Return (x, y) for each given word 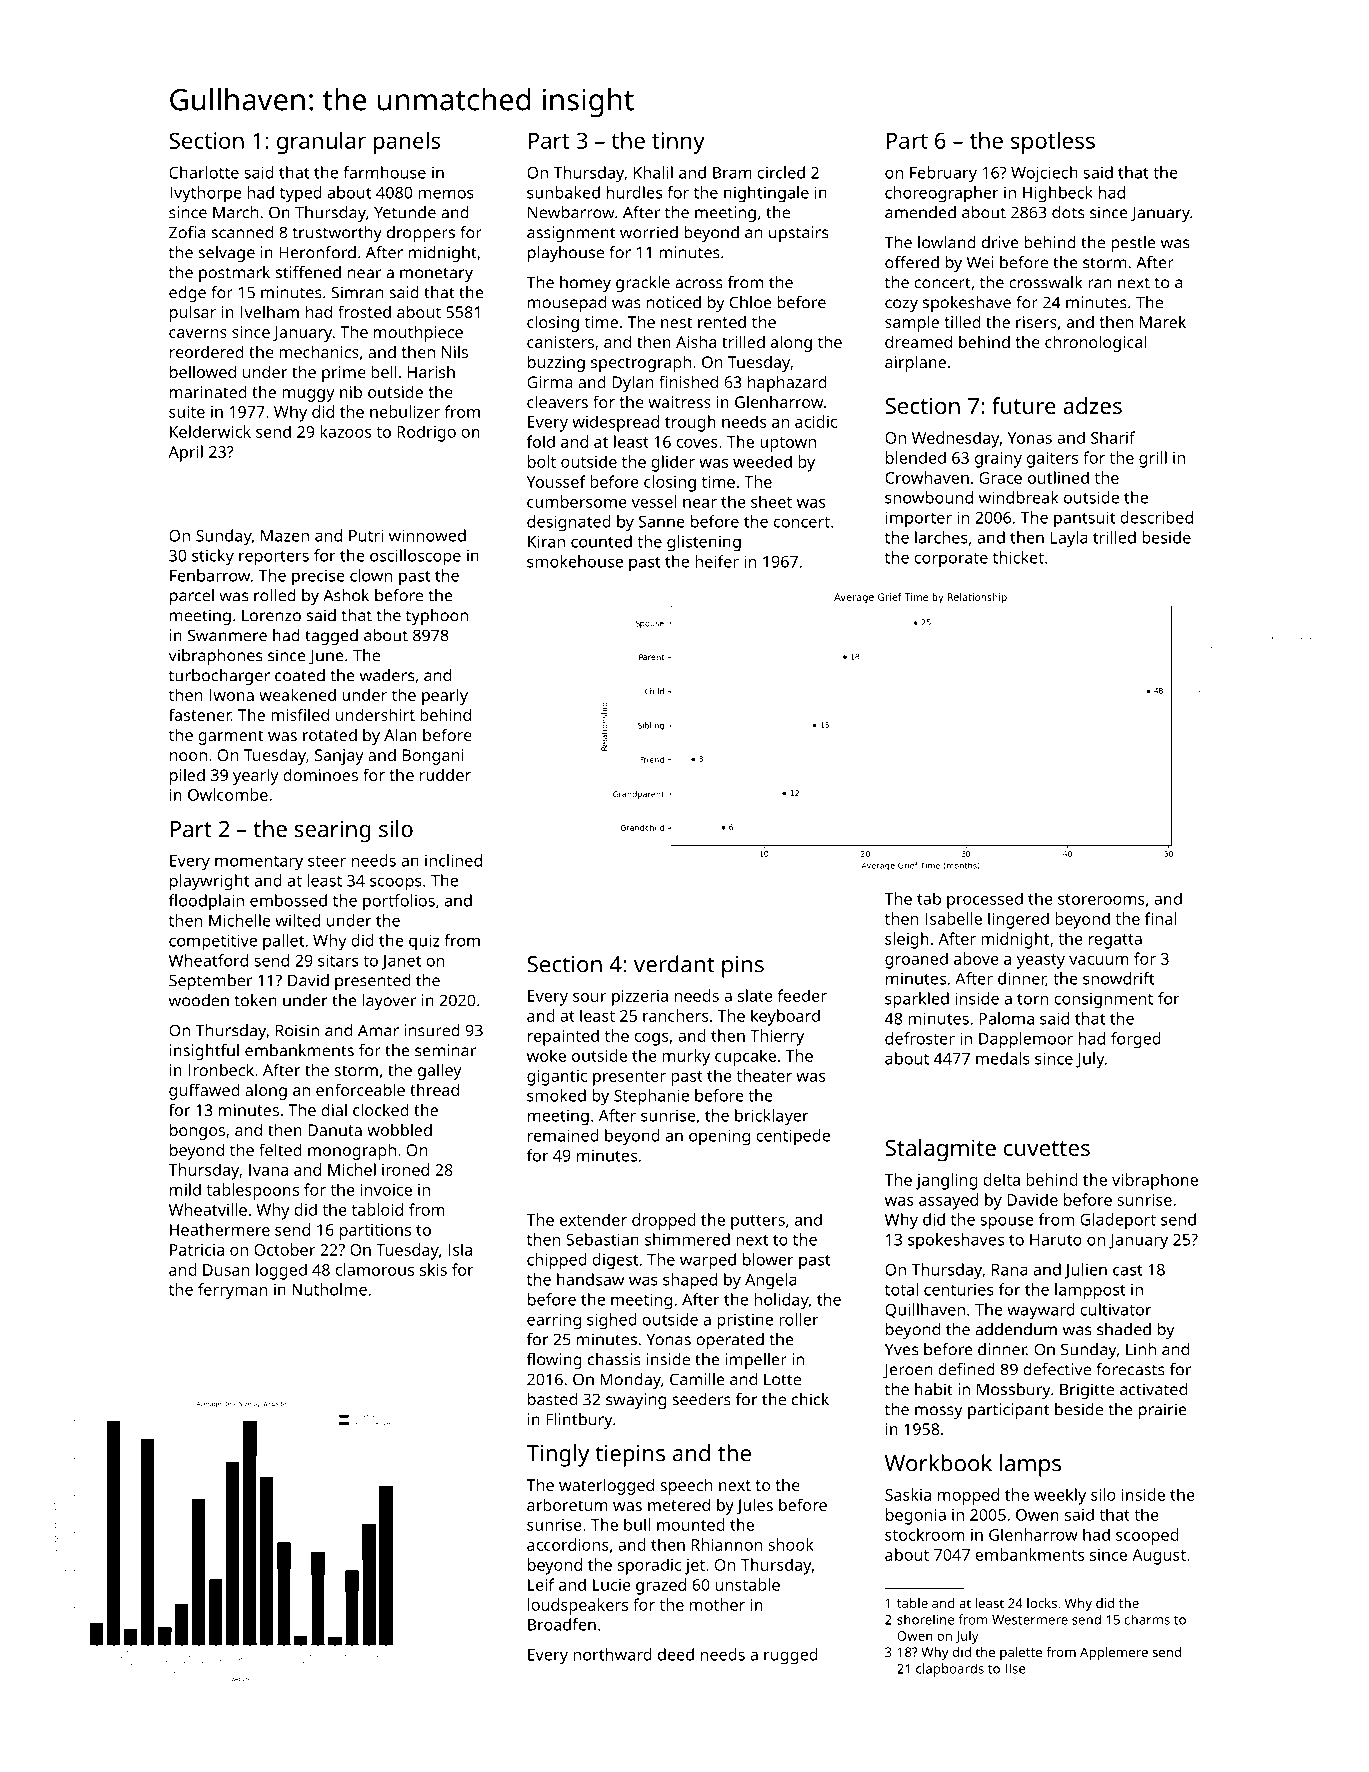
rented (722, 321)
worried (649, 232)
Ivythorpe (206, 194)
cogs (651, 1039)
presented (372, 982)
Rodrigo (426, 433)
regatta (1115, 941)
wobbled (399, 1129)
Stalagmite (940, 1150)
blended (916, 457)
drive (1000, 242)
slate (755, 995)
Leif (541, 1584)
